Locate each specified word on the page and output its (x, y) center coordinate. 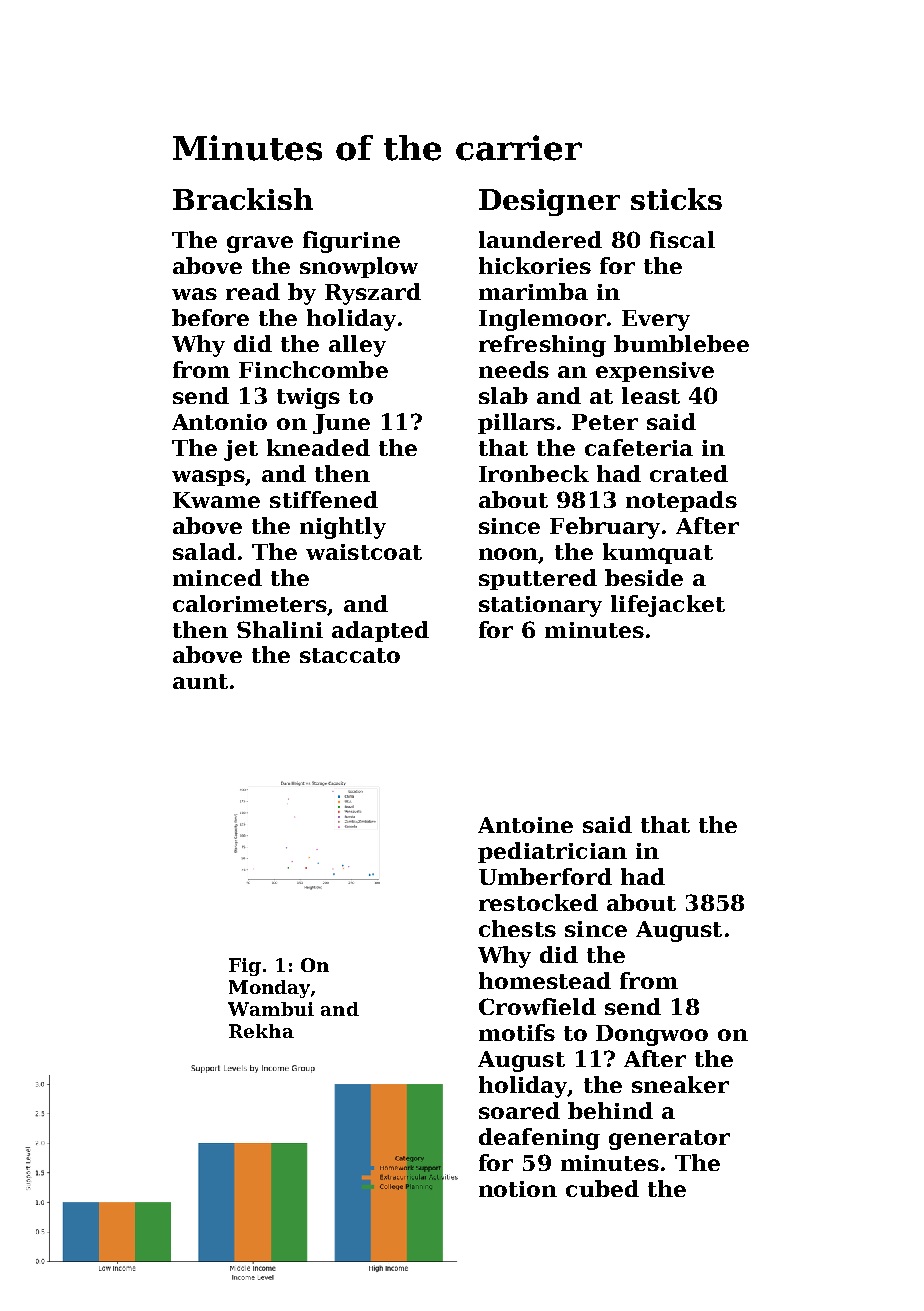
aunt (200, 681)
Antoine (525, 825)
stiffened (324, 499)
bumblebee (681, 343)
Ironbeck (534, 473)
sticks (676, 199)
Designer (549, 202)
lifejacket (668, 606)
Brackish (243, 199)
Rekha (261, 1031)
